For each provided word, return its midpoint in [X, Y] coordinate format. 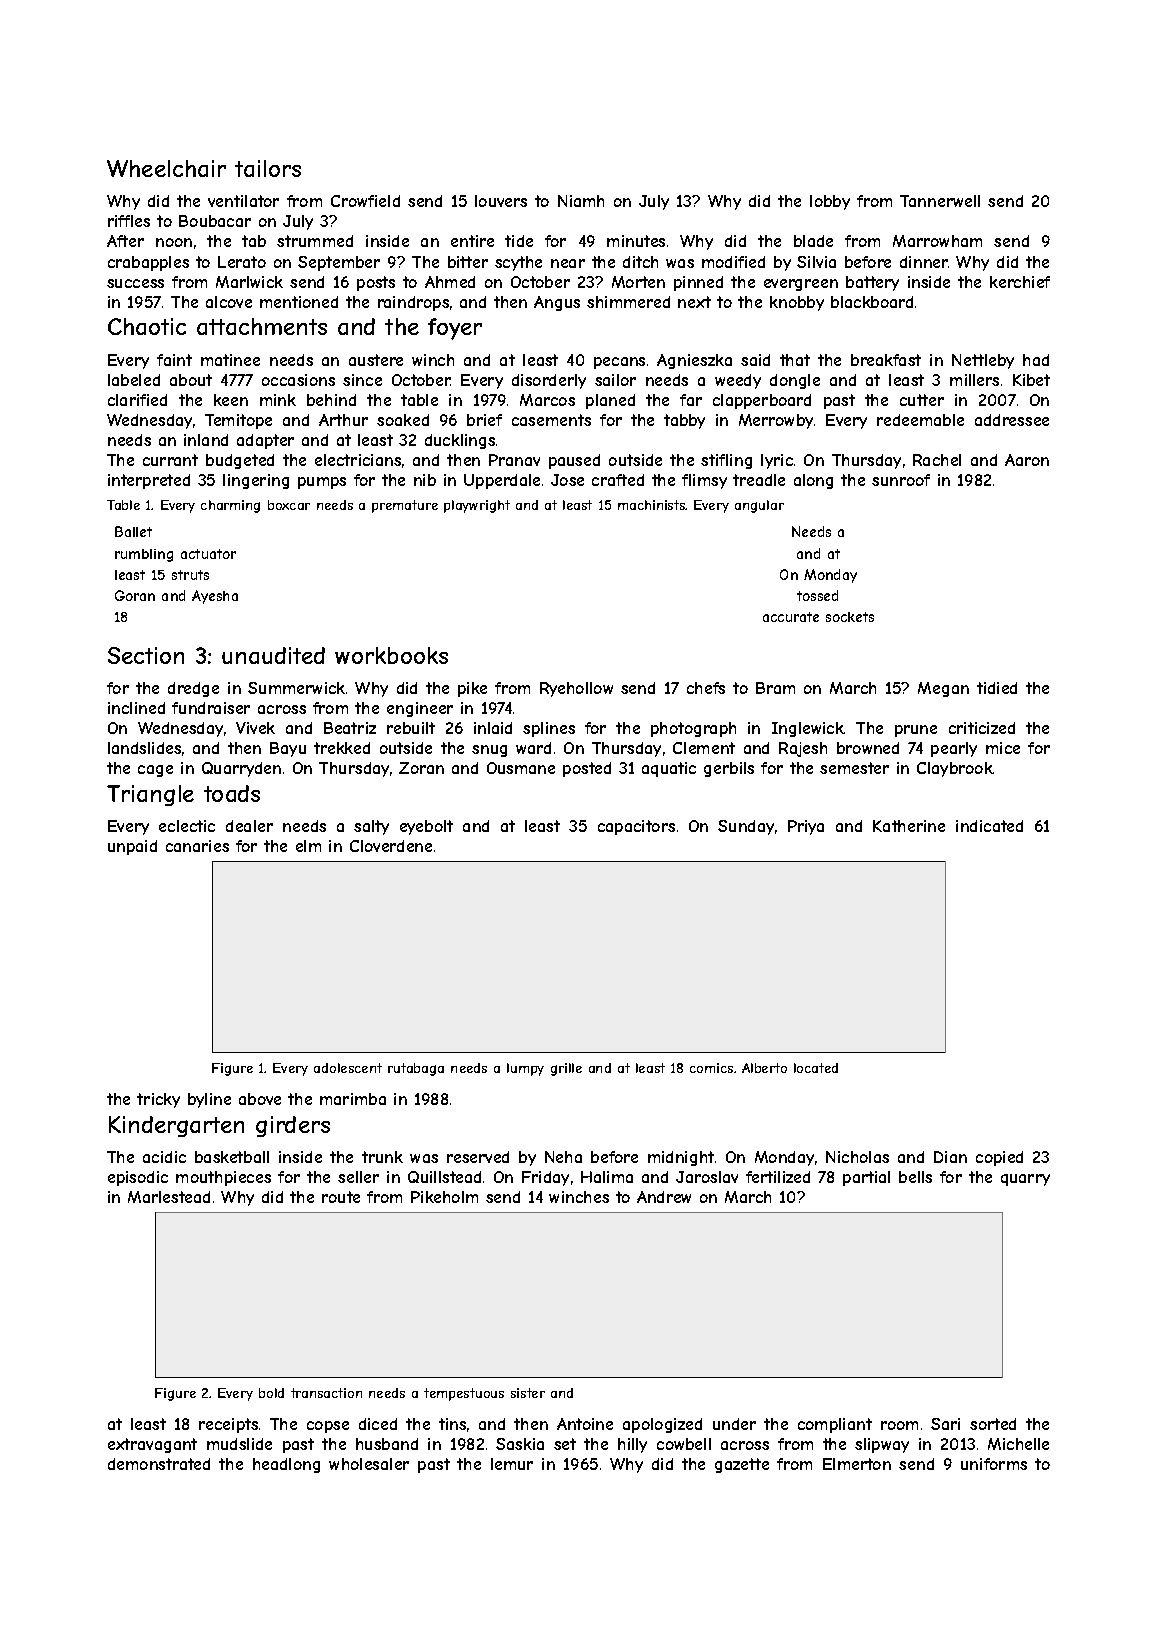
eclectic [187, 826]
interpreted [149, 481]
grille [566, 1069]
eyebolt [426, 827]
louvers [501, 201]
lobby [830, 202]
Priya [806, 827]
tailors [268, 168]
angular [759, 506]
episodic [138, 1178]
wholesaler [369, 1464]
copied [999, 1158]
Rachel [937, 460]
